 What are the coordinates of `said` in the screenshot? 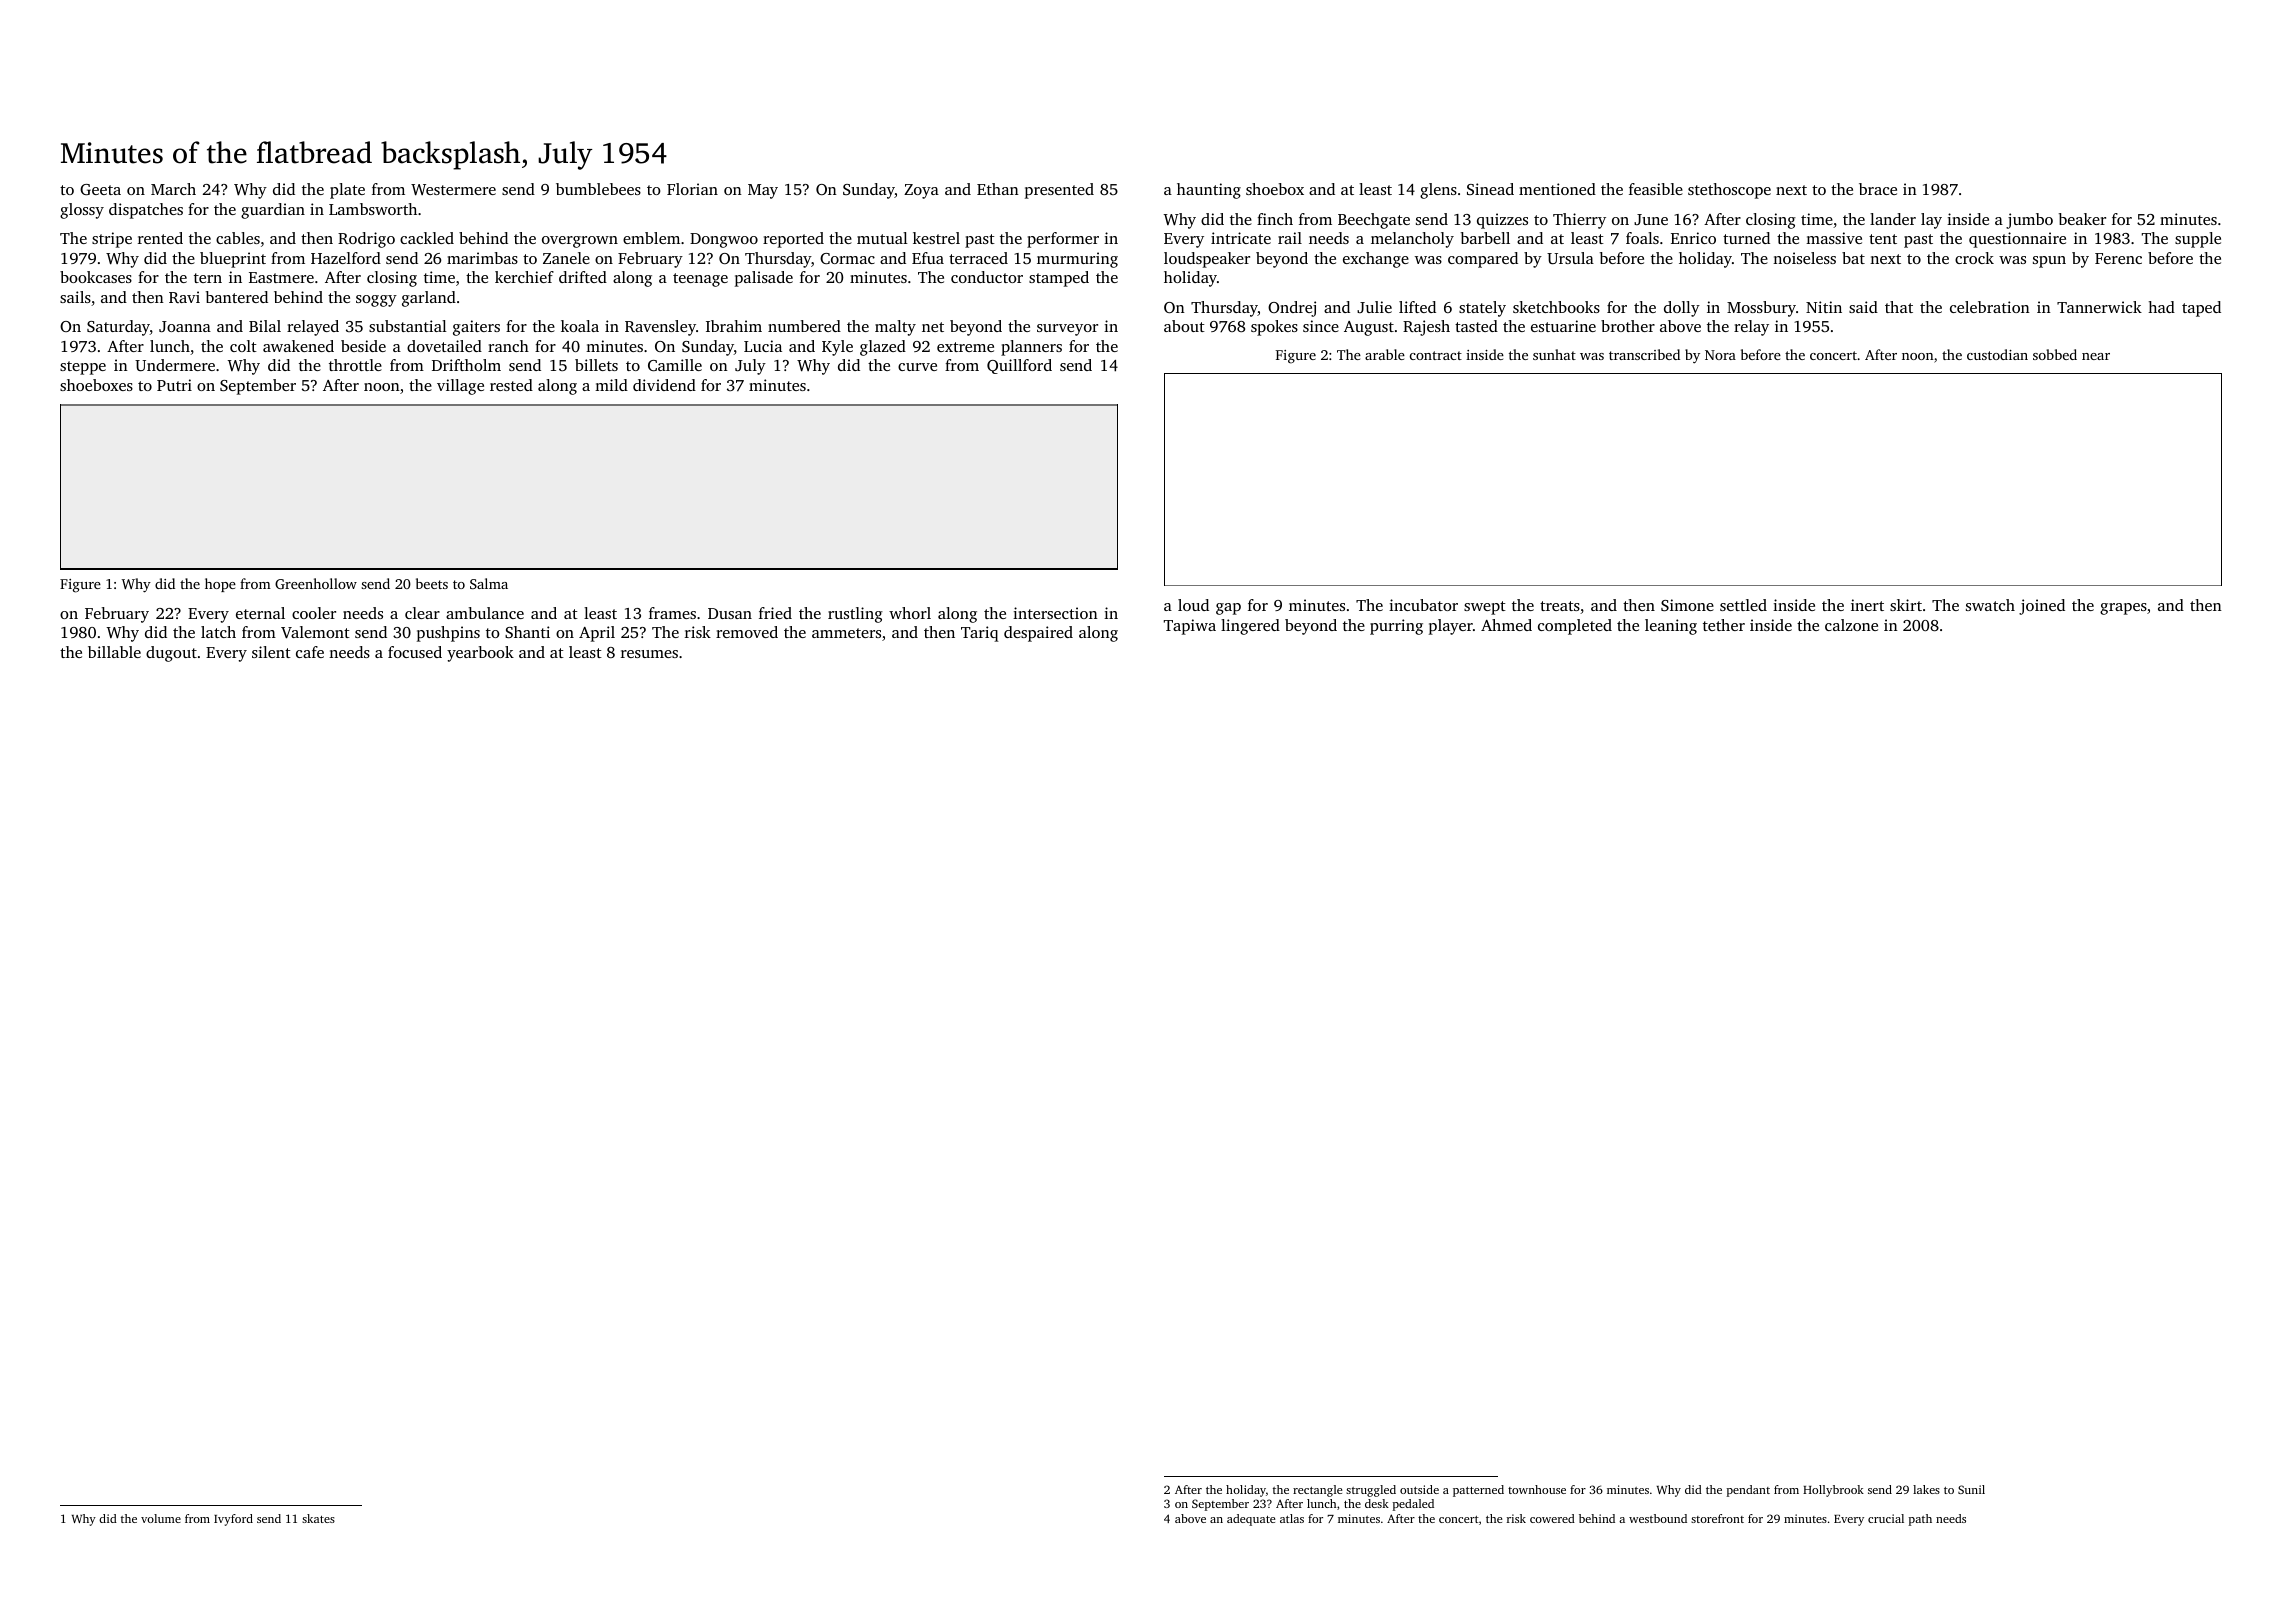 It's located at (1863, 307).
